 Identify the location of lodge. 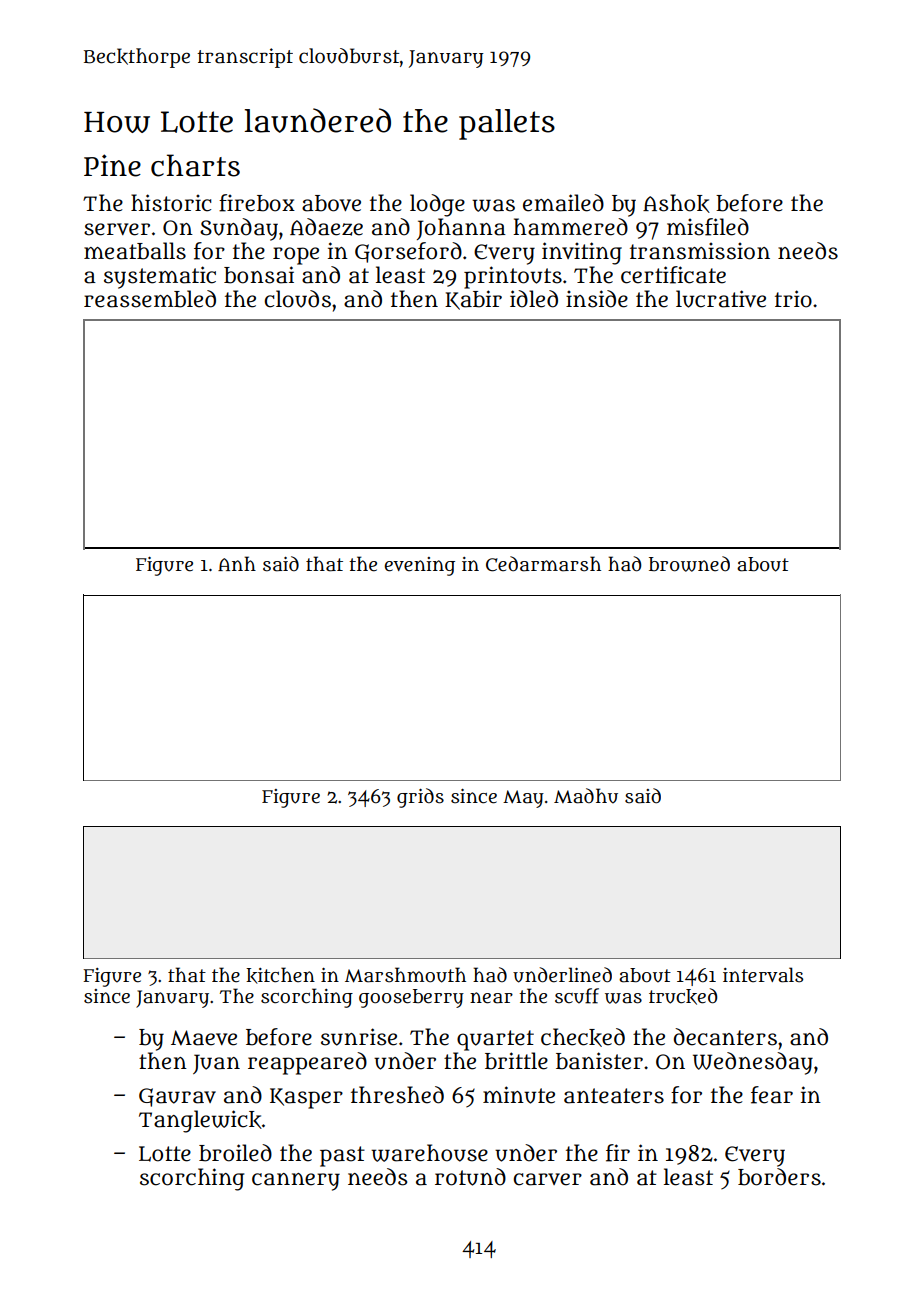
(437, 205).
